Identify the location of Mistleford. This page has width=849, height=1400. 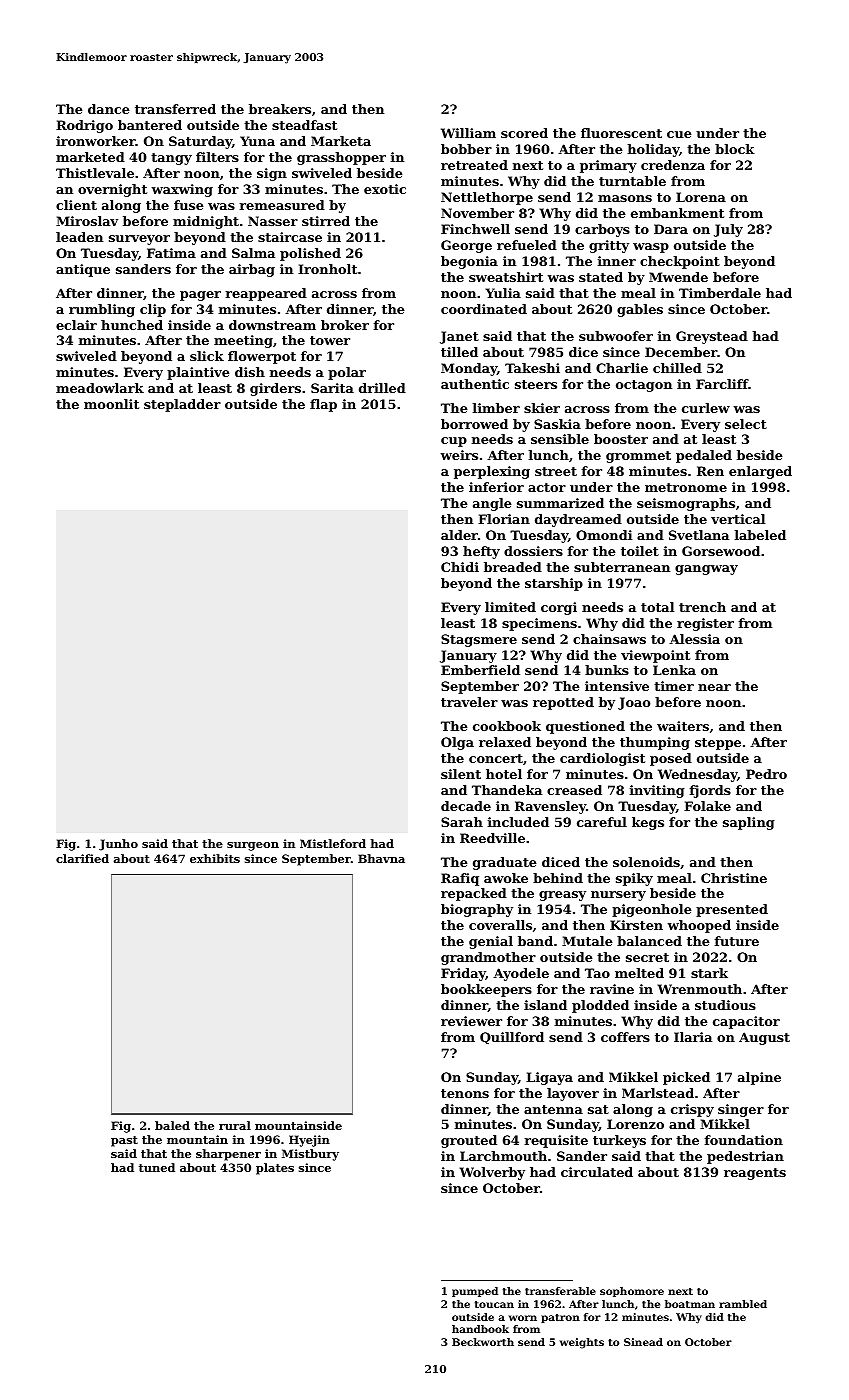
(333, 843).
